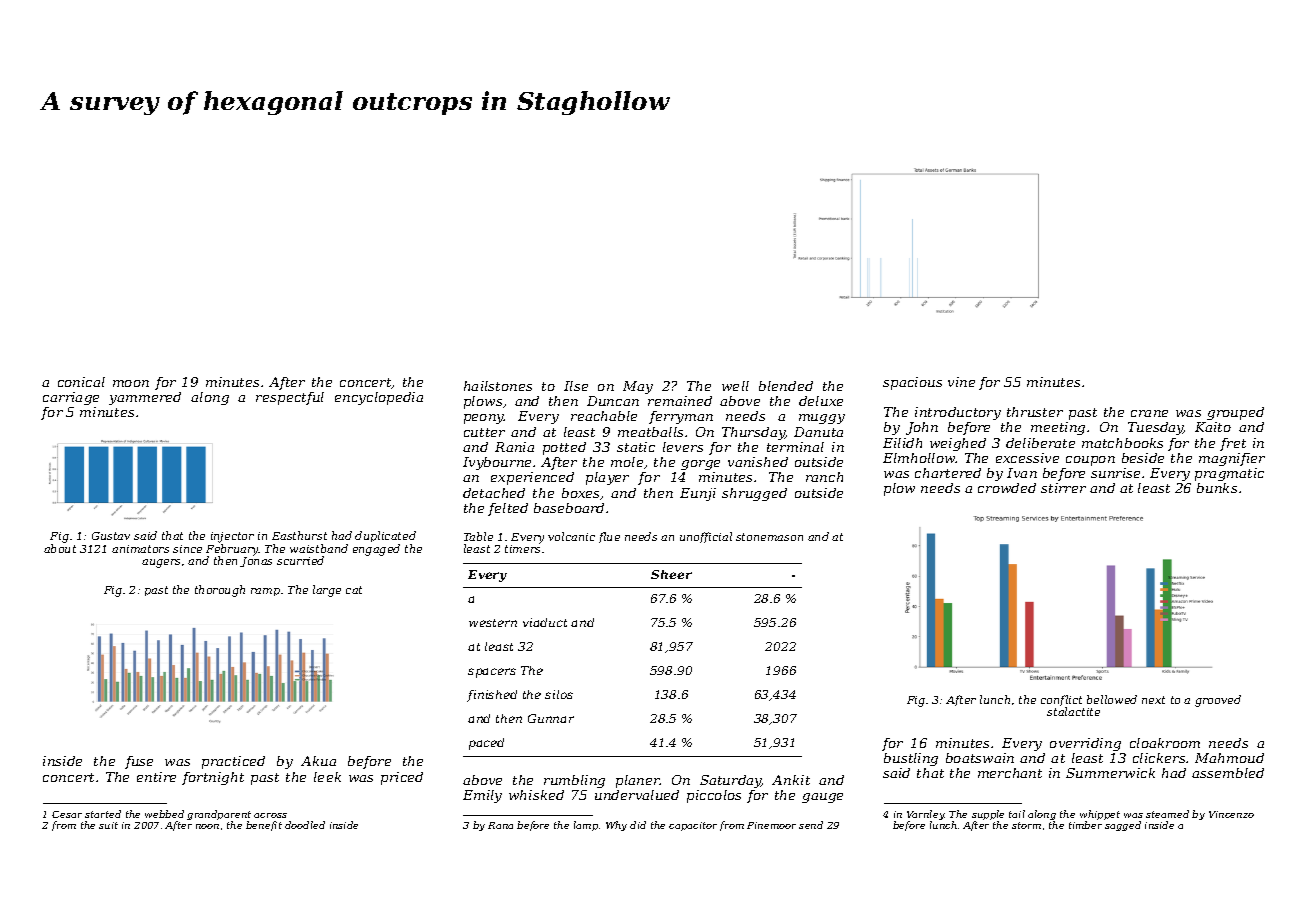  I want to click on Cesar, so click(67, 814).
